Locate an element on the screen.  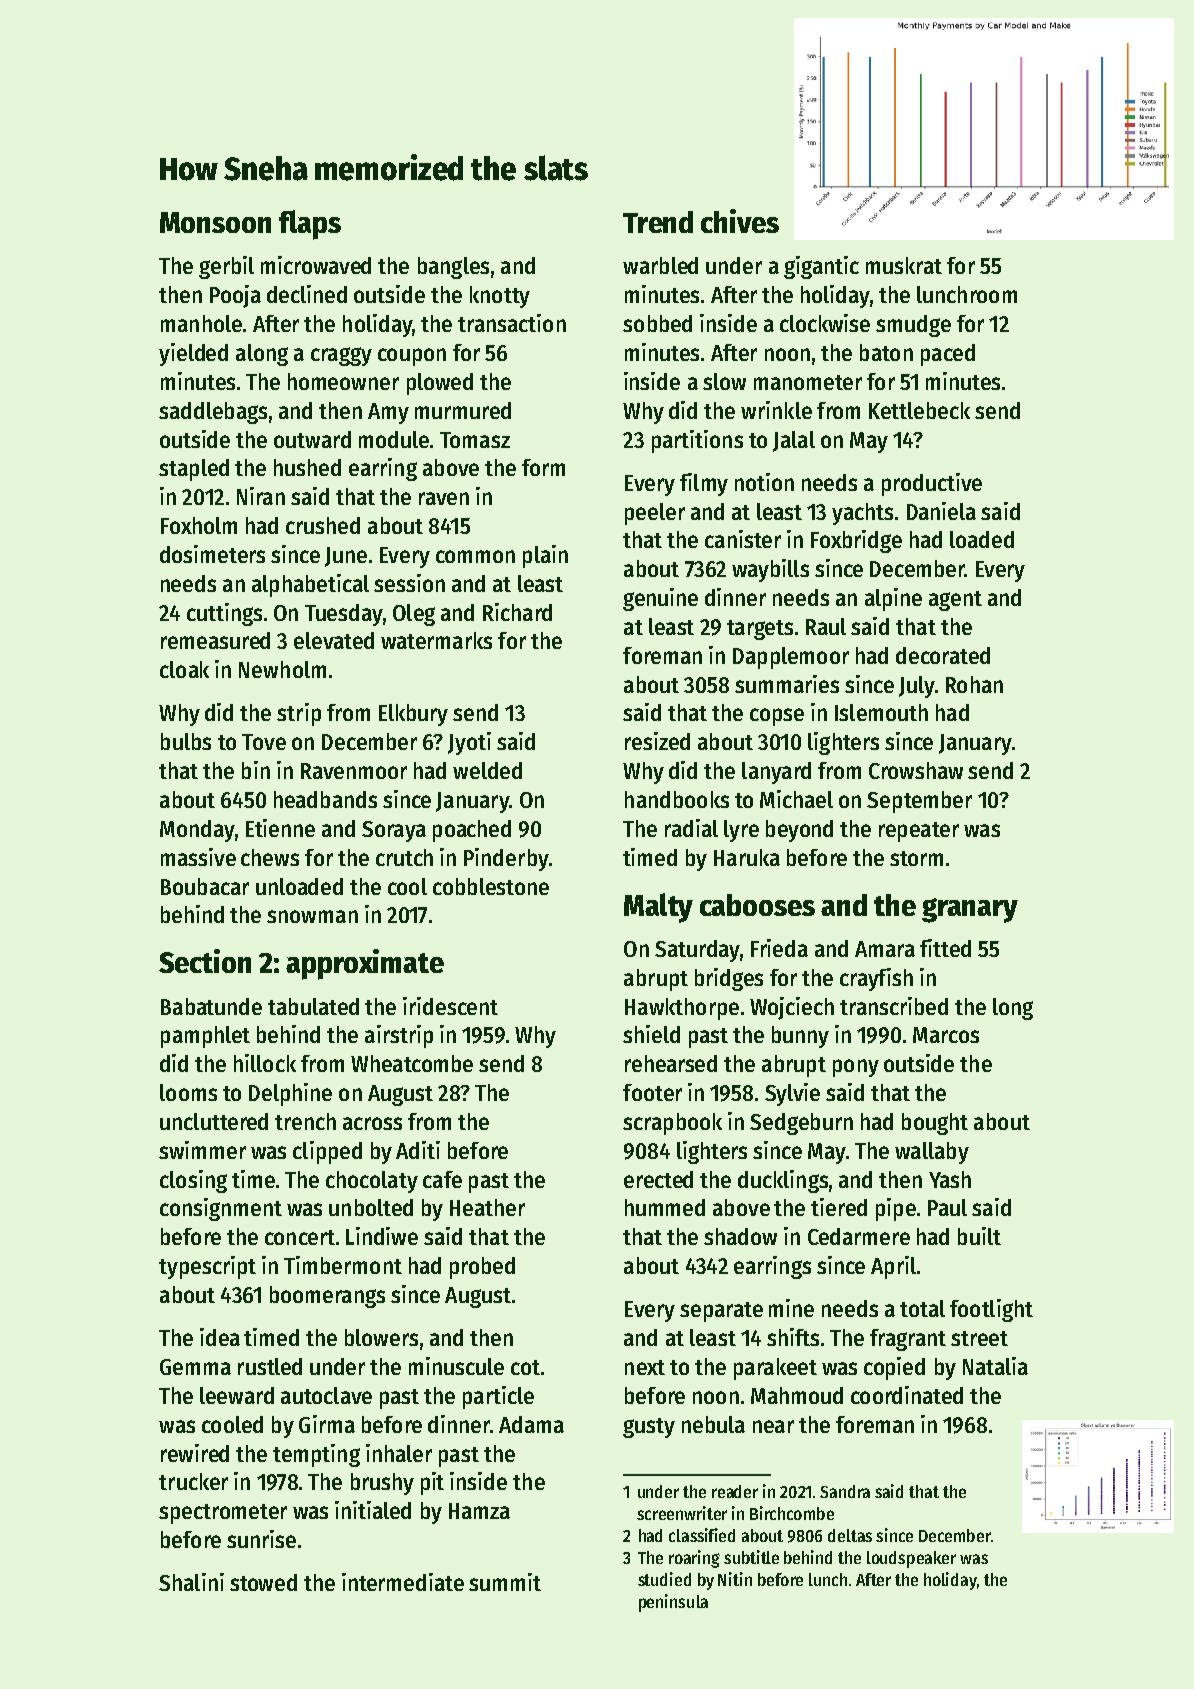
Crowshaw is located at coordinates (916, 770).
